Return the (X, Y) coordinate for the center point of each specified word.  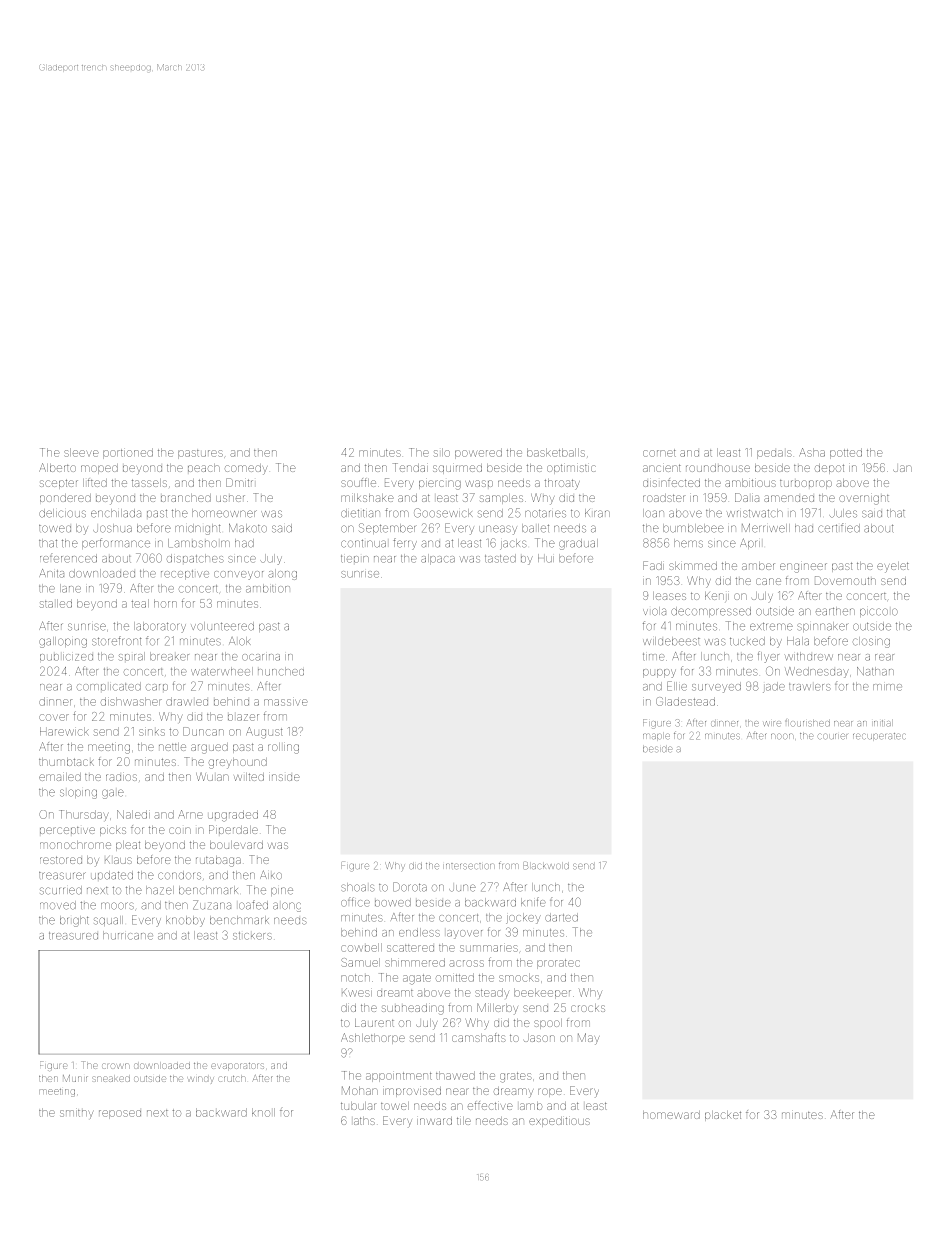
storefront (116, 641)
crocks (588, 1008)
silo (442, 452)
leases (669, 596)
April (750, 543)
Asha (812, 452)
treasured (73, 936)
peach (204, 468)
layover (464, 934)
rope (550, 1092)
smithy (76, 1114)
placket (723, 1116)
